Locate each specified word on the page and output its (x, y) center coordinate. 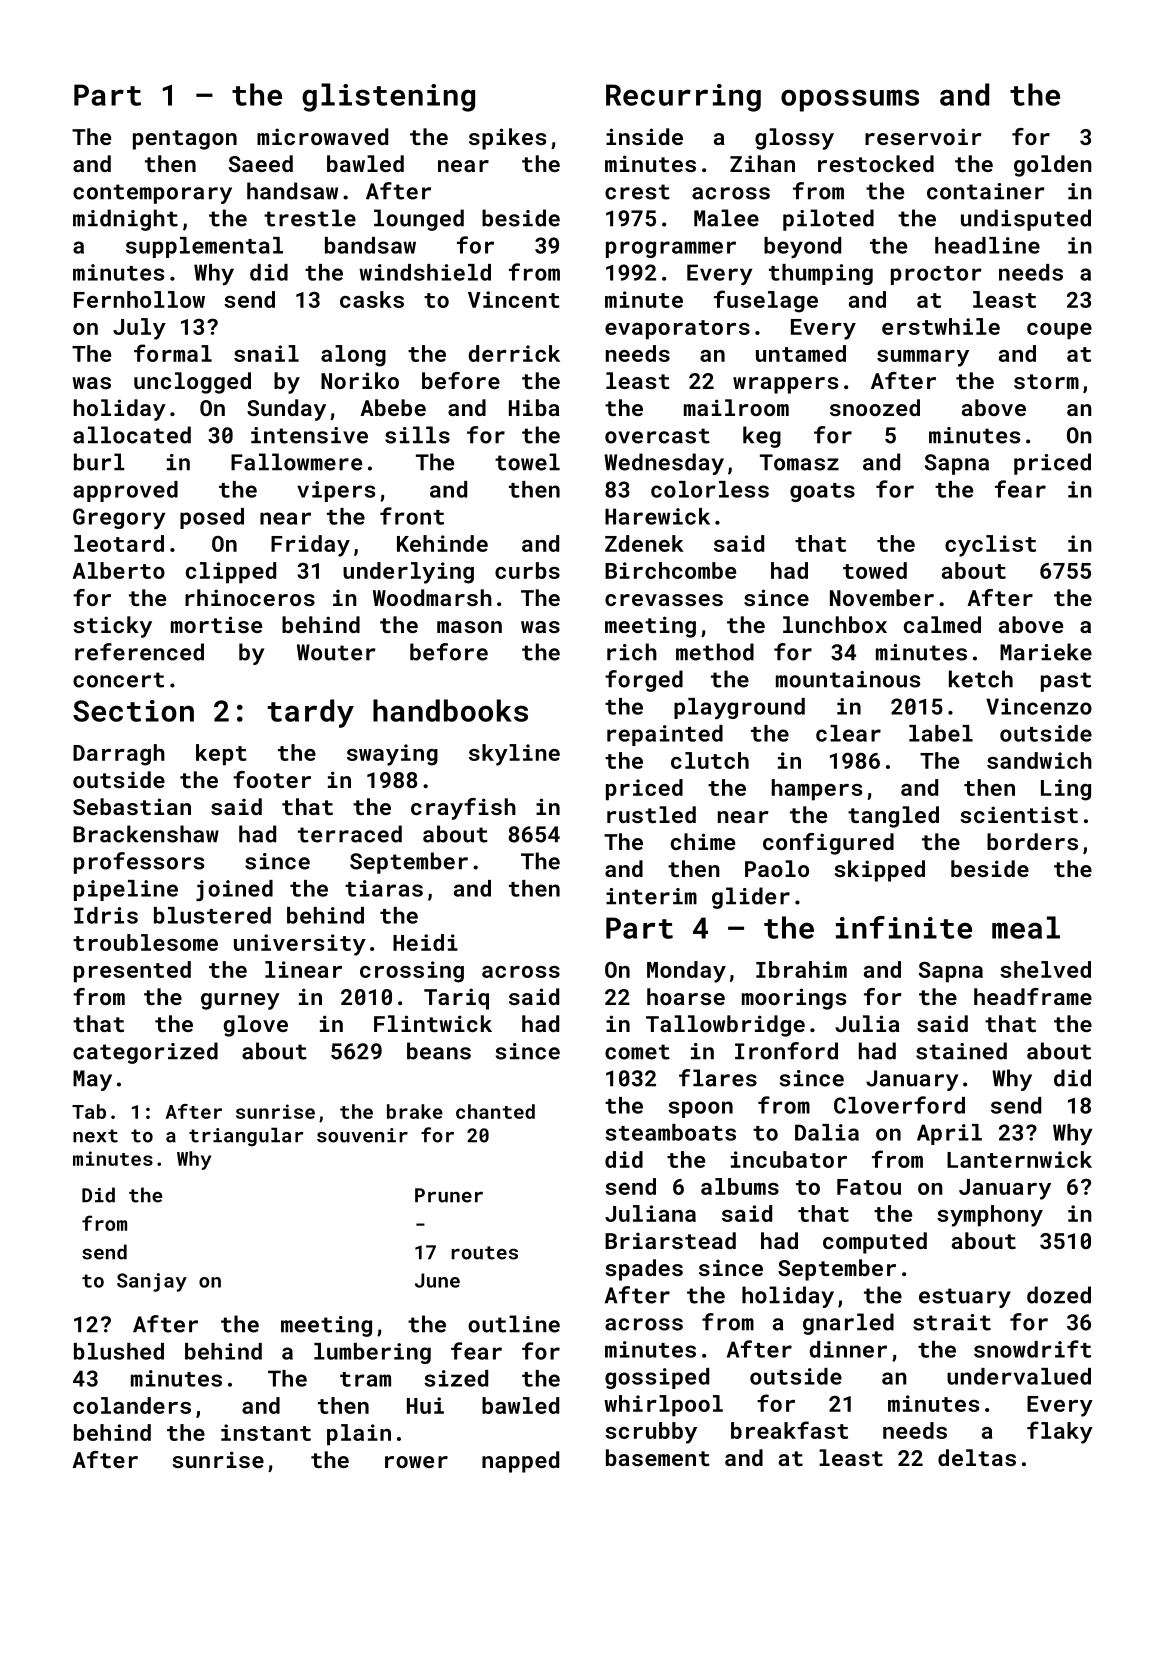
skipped (879, 871)
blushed (119, 1351)
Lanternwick (1019, 1159)
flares (718, 1078)
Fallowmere (296, 462)
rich (632, 652)
